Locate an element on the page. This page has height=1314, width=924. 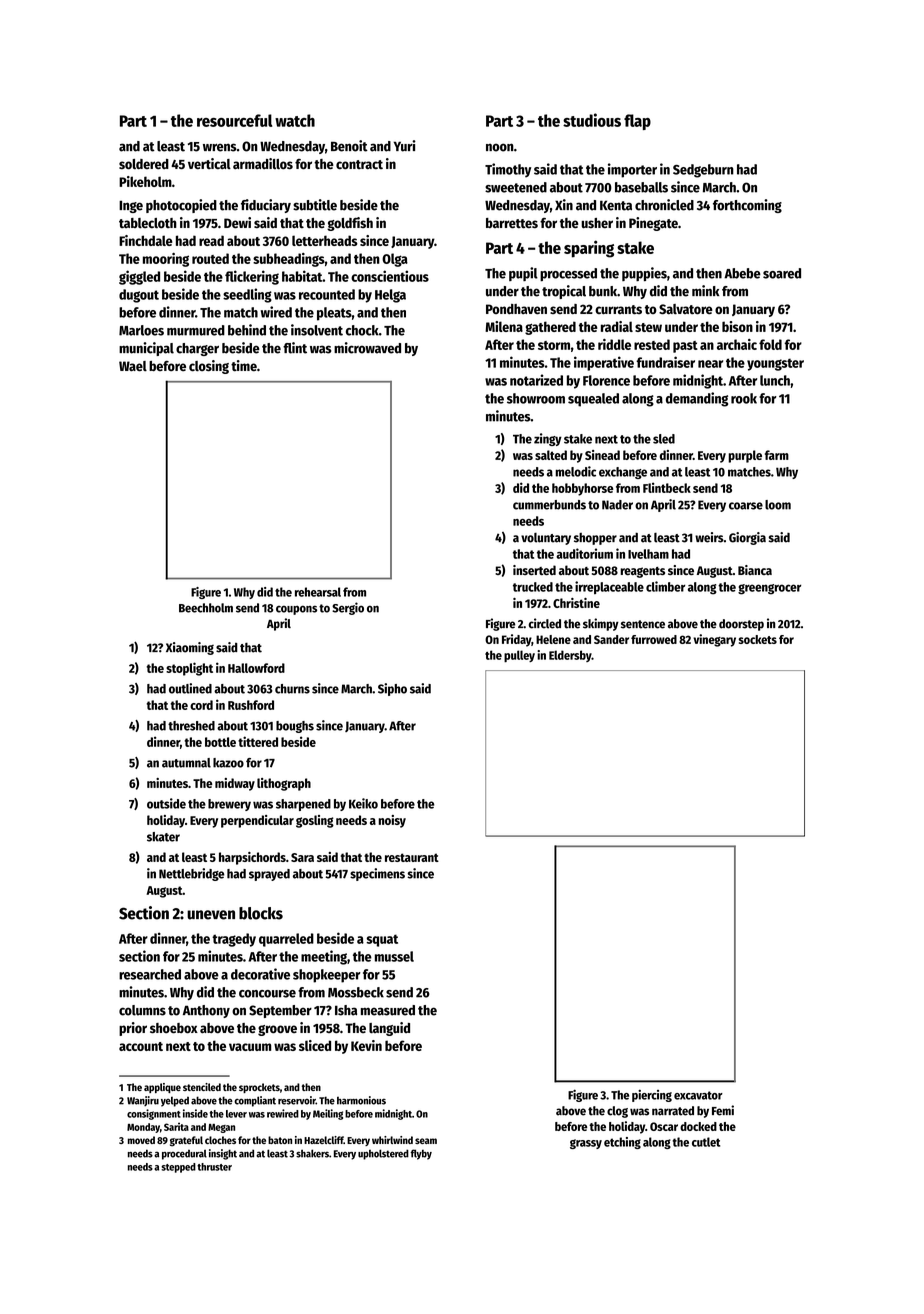
greengrocer is located at coordinates (769, 589).
